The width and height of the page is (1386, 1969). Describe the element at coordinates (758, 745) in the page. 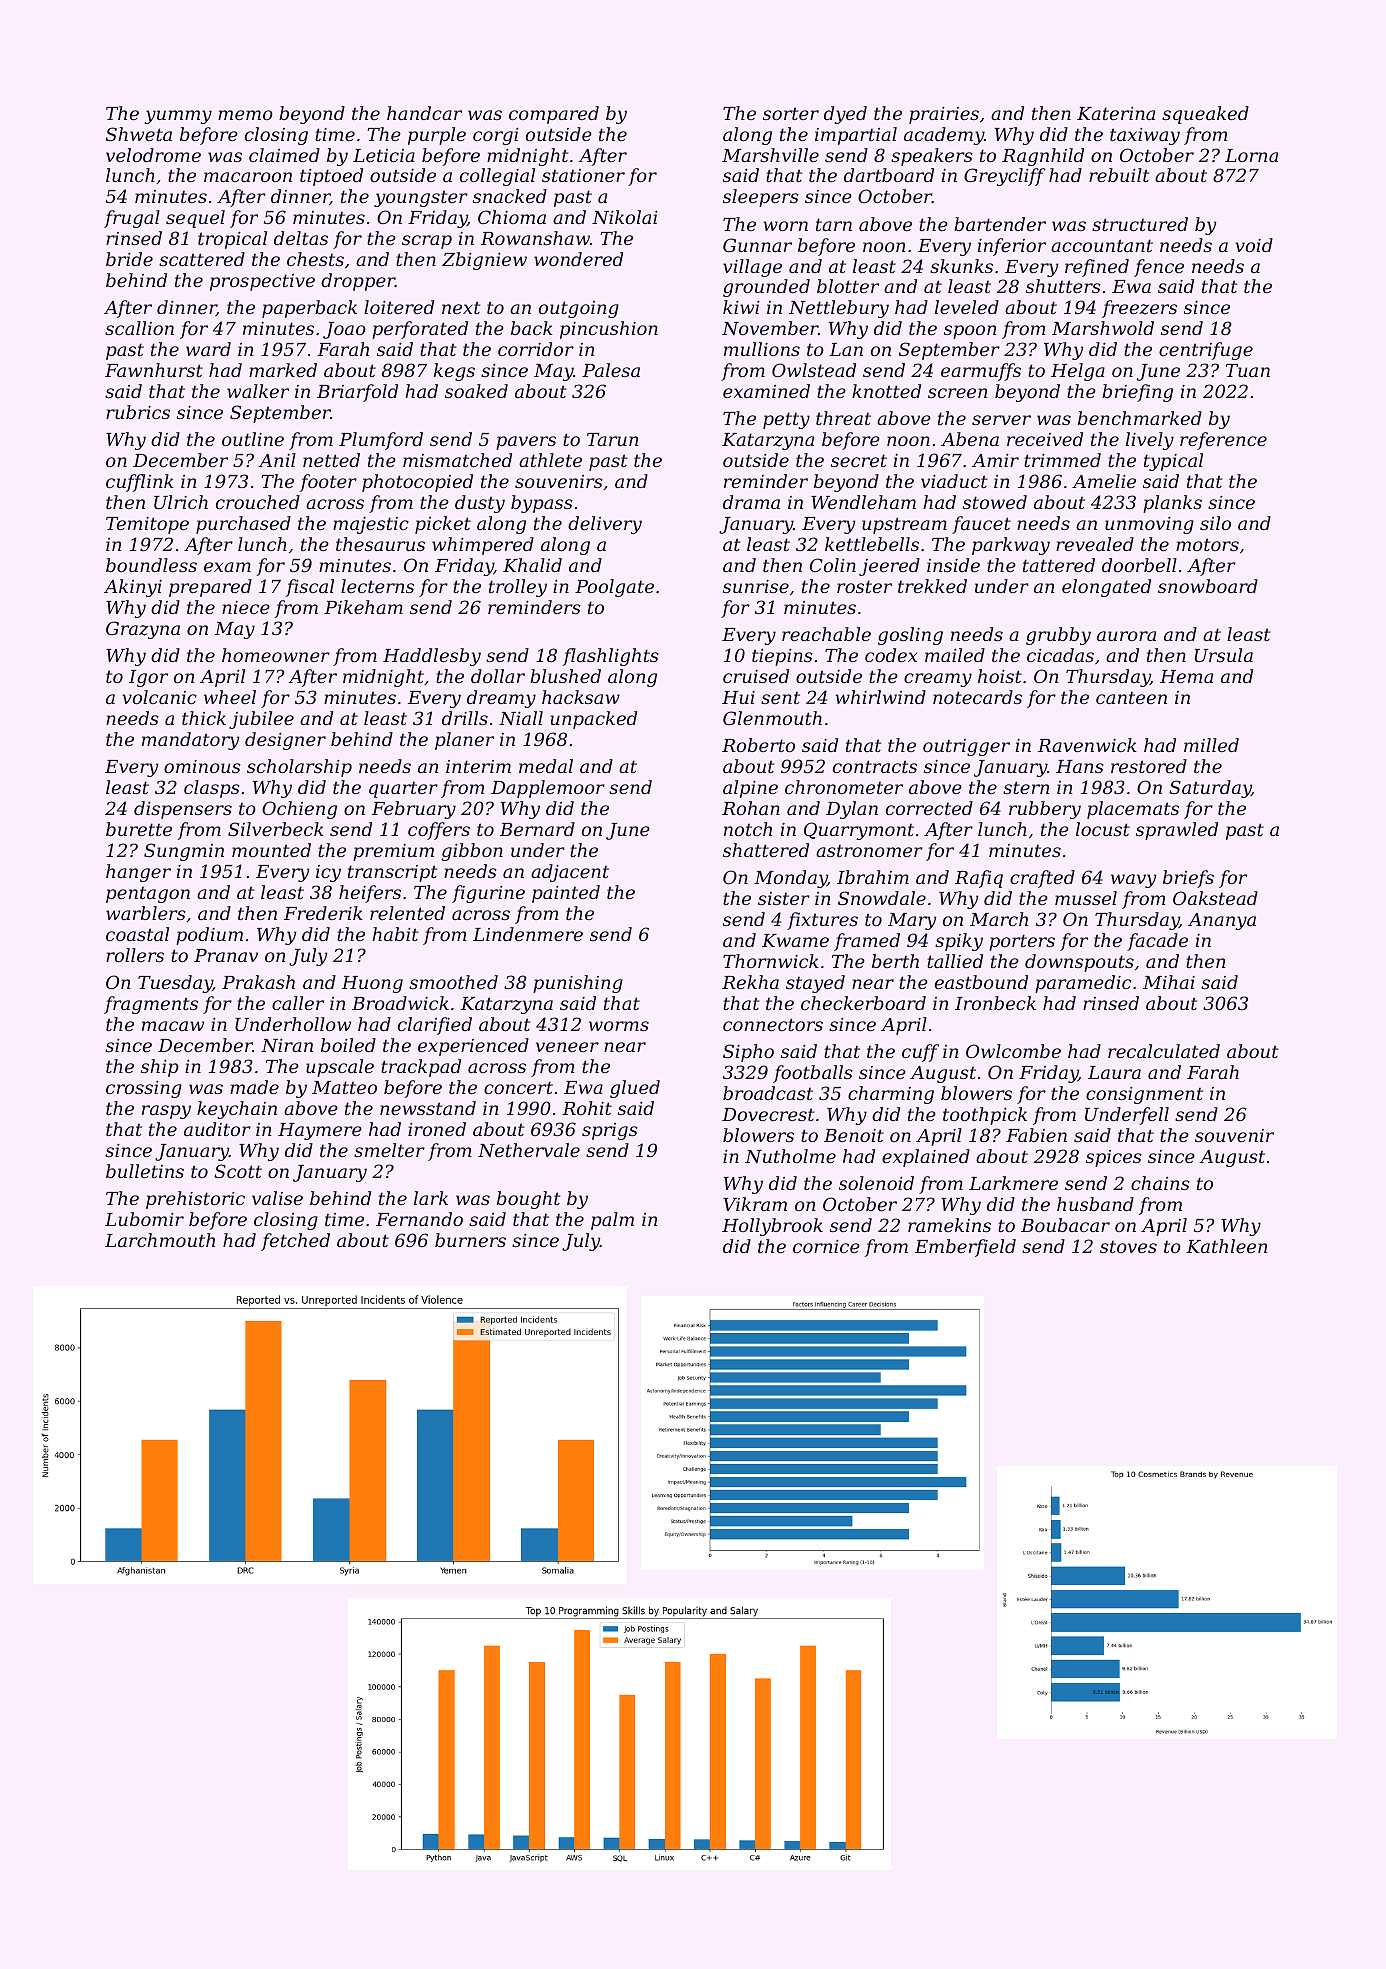

I see `Roberto` at that location.
